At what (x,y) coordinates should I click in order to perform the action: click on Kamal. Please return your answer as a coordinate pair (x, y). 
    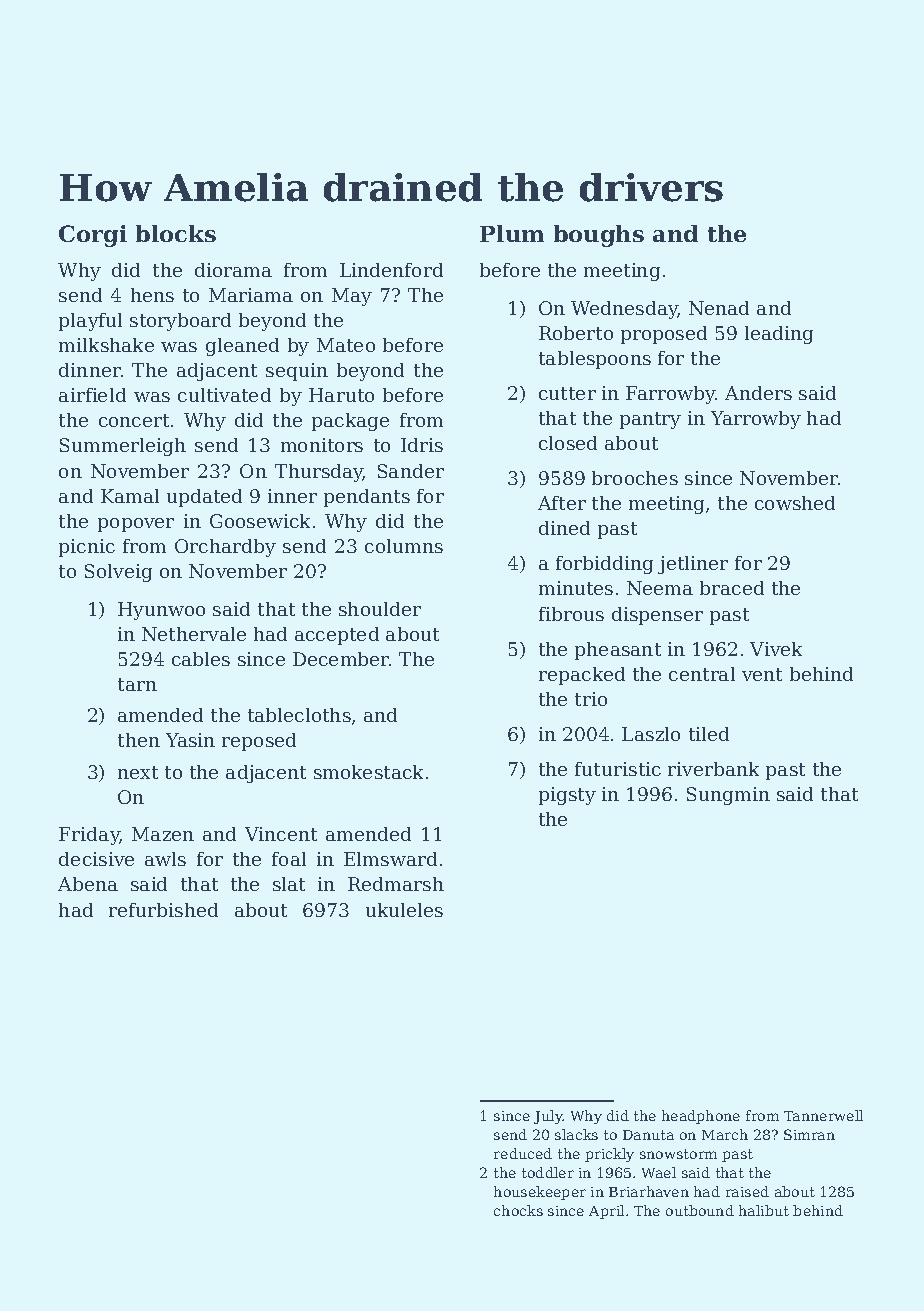
    Looking at the image, I should click on (130, 496).
